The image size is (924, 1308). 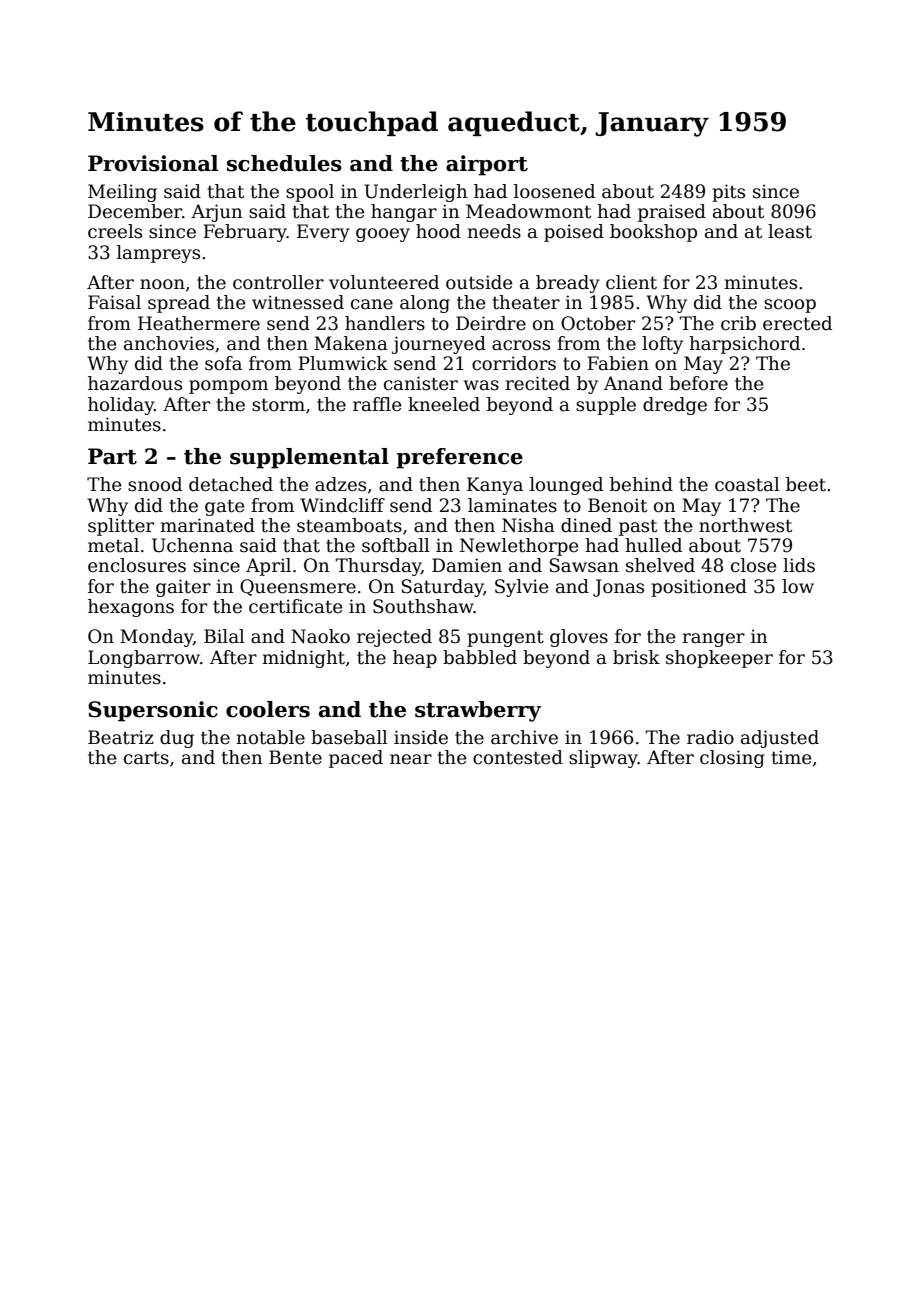 I want to click on pompom, so click(x=228, y=387).
